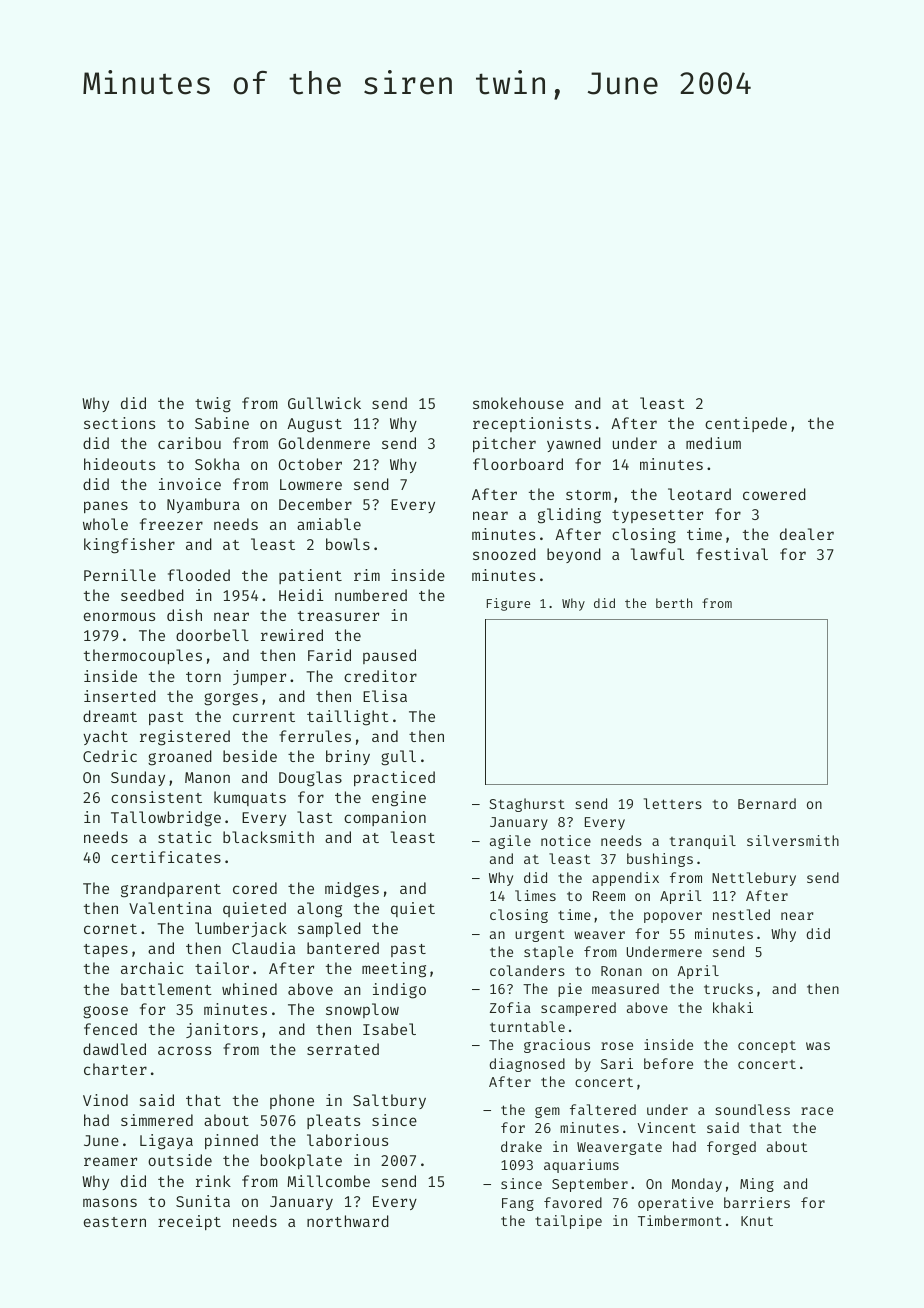 This document has height=1308, width=924. Describe the element at coordinates (348, 544) in the document. I see `bowls` at that location.
